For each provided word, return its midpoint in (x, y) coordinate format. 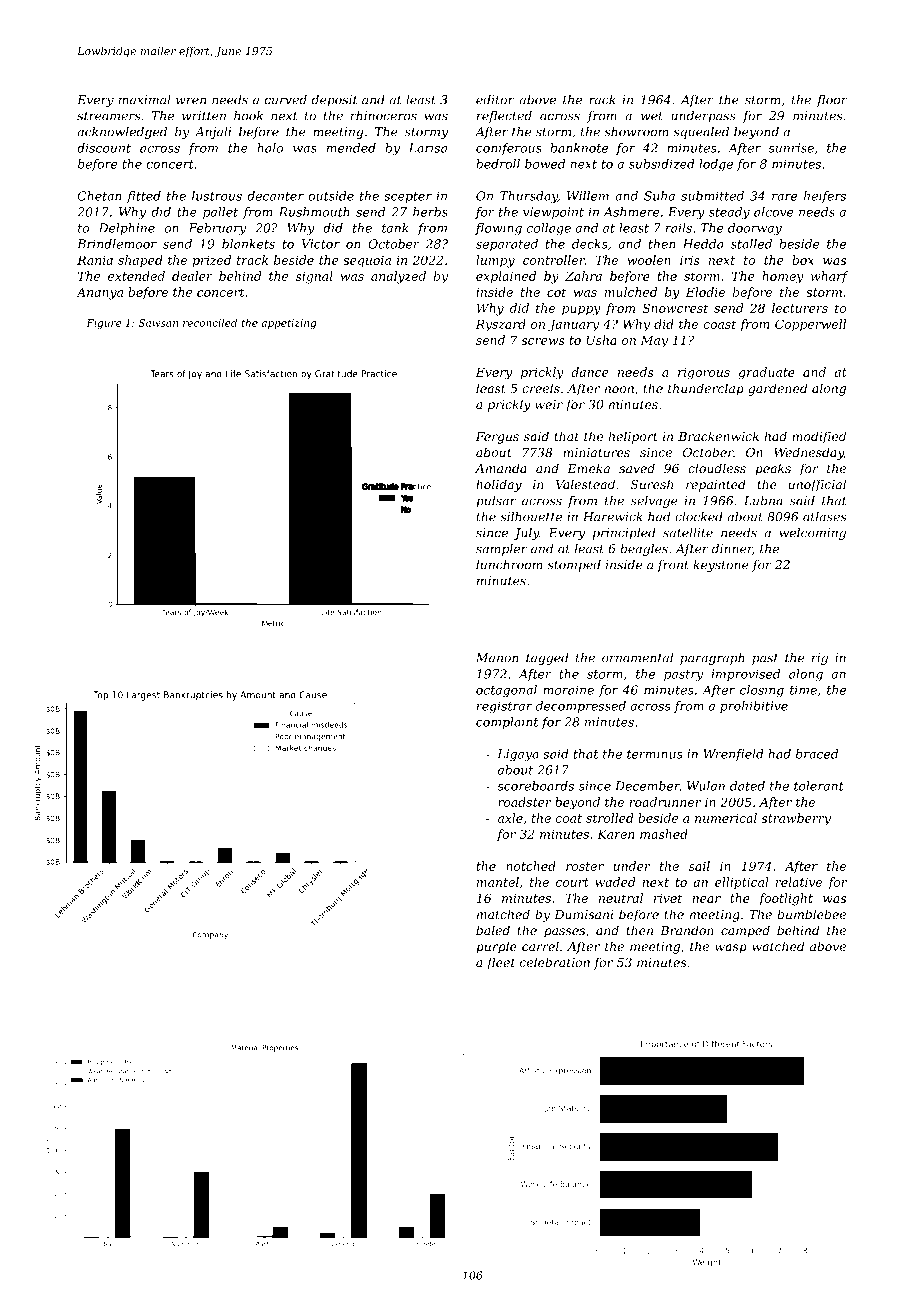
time (803, 690)
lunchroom (509, 565)
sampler (501, 550)
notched (531, 866)
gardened (777, 389)
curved (285, 100)
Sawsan (158, 323)
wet (652, 116)
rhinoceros (384, 116)
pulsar (496, 502)
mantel (498, 882)
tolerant (819, 786)
